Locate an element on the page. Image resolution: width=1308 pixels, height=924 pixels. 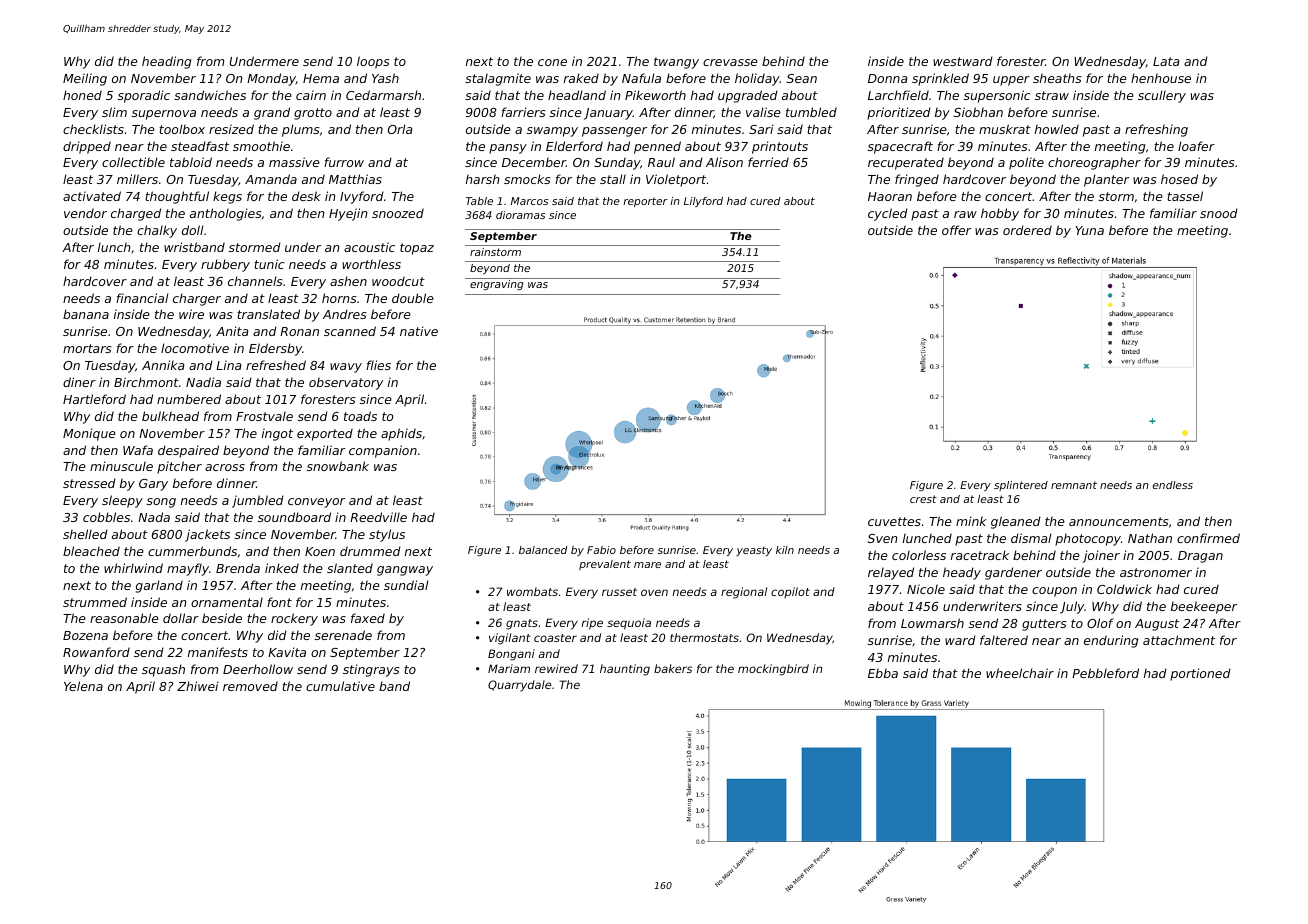
native is located at coordinates (419, 331).
